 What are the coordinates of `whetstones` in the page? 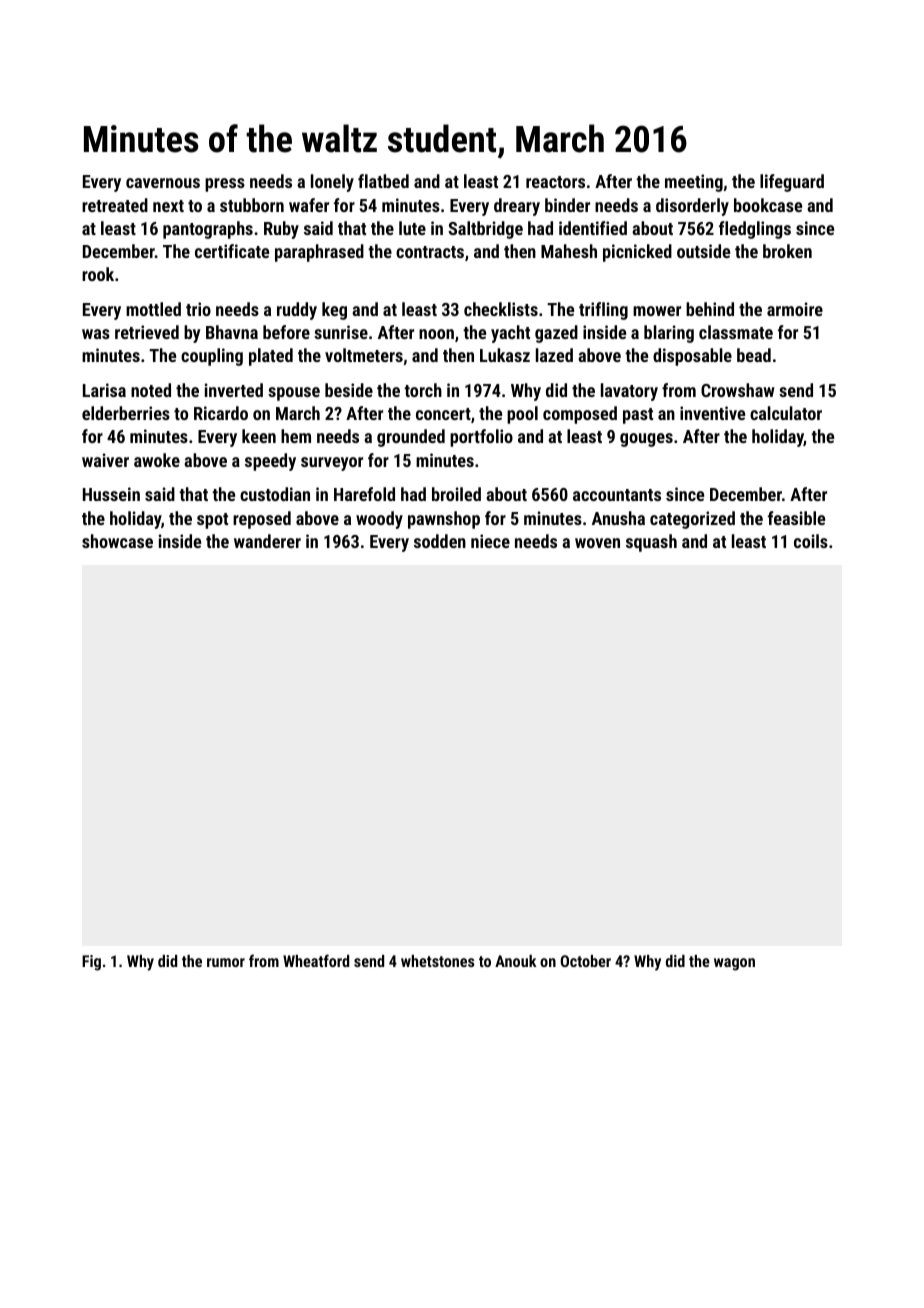 It's located at (438, 961).
